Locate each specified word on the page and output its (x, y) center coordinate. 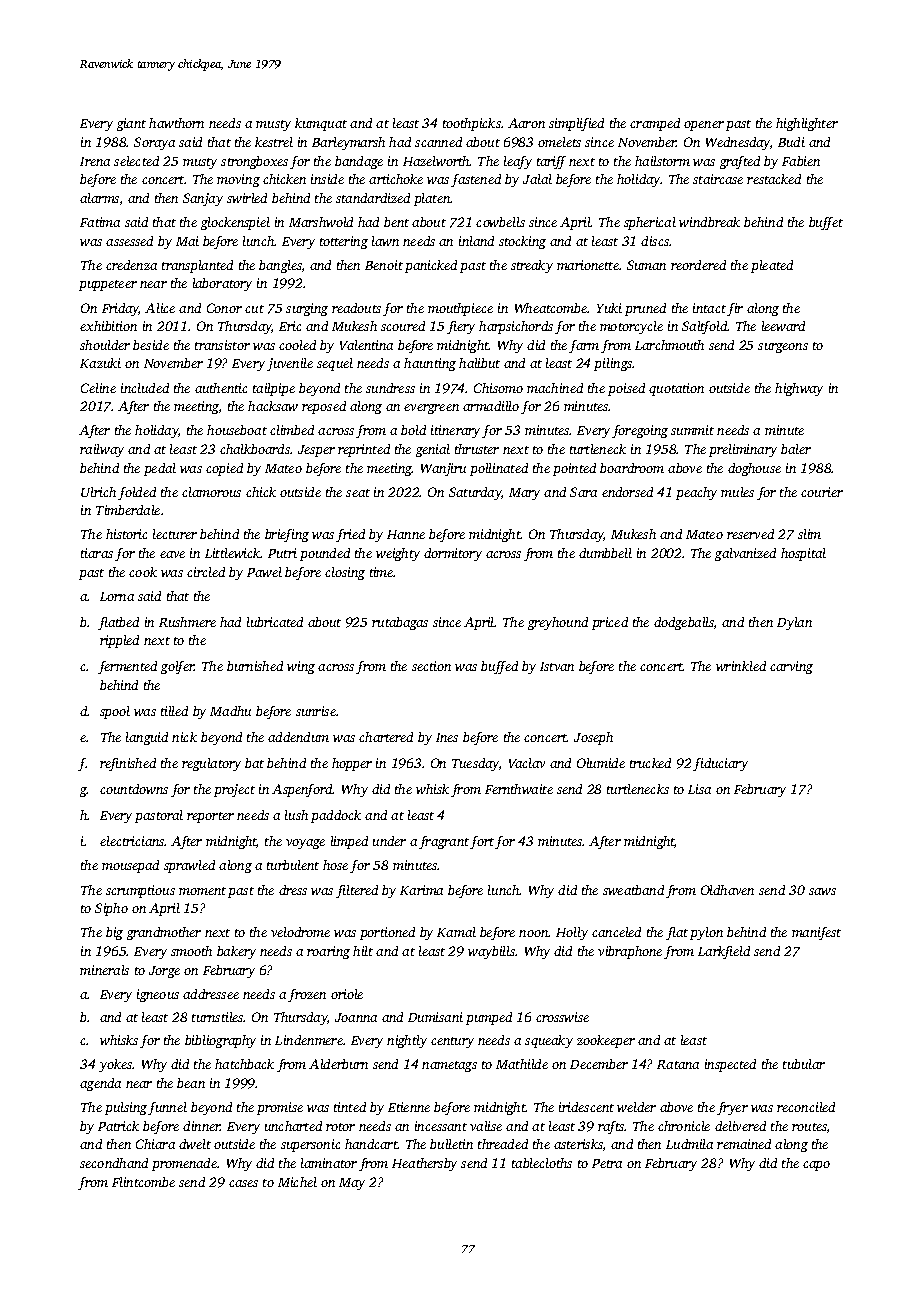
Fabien (801, 161)
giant (131, 124)
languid (147, 738)
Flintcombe (143, 1182)
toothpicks (472, 124)
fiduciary (720, 764)
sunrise (316, 711)
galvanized (745, 554)
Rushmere (187, 622)
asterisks (578, 1144)
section (431, 666)
